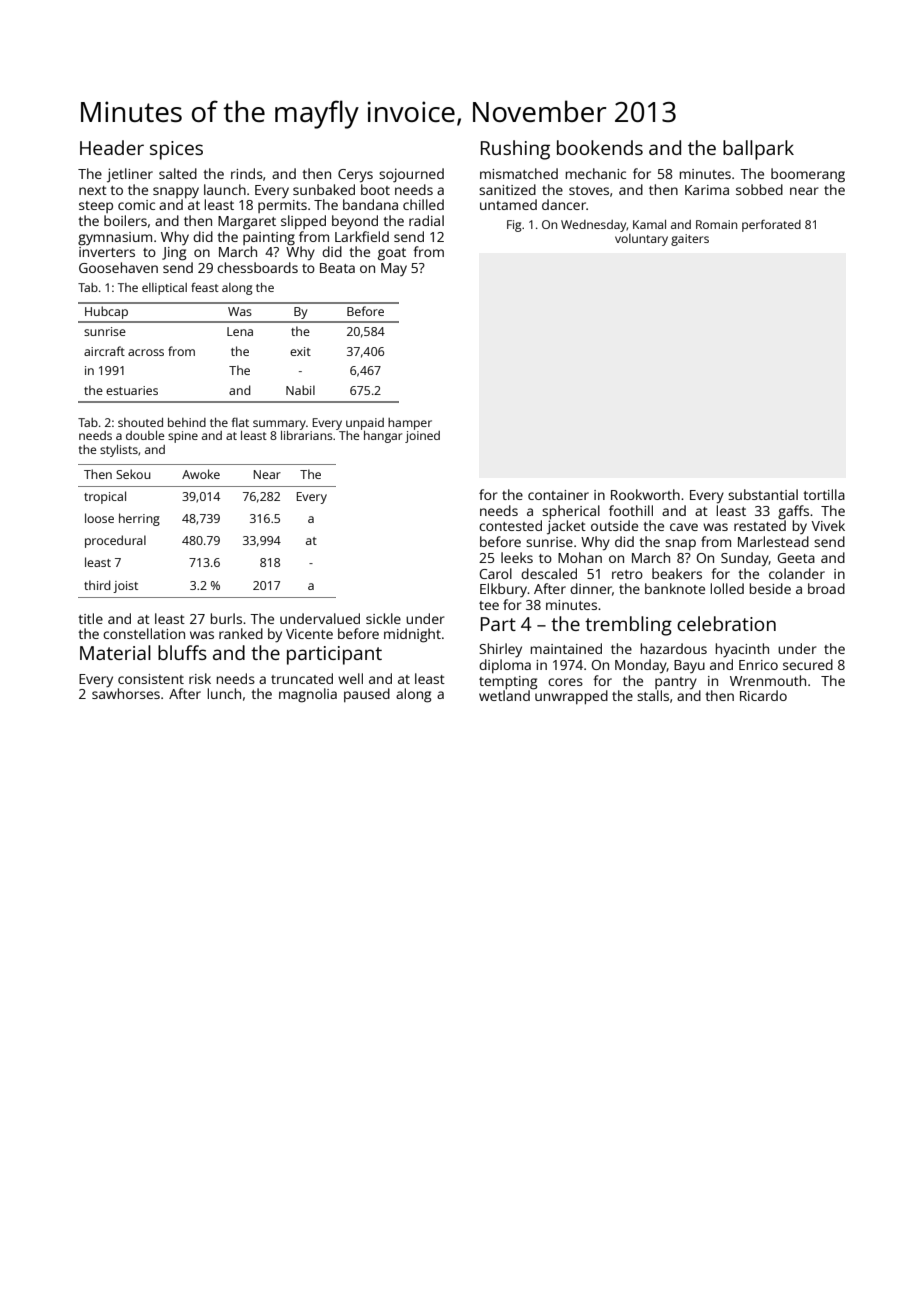 This screenshot has width=924, height=1314. Describe the element at coordinates (362, 236) in the screenshot. I see `Larkfield` at that location.
